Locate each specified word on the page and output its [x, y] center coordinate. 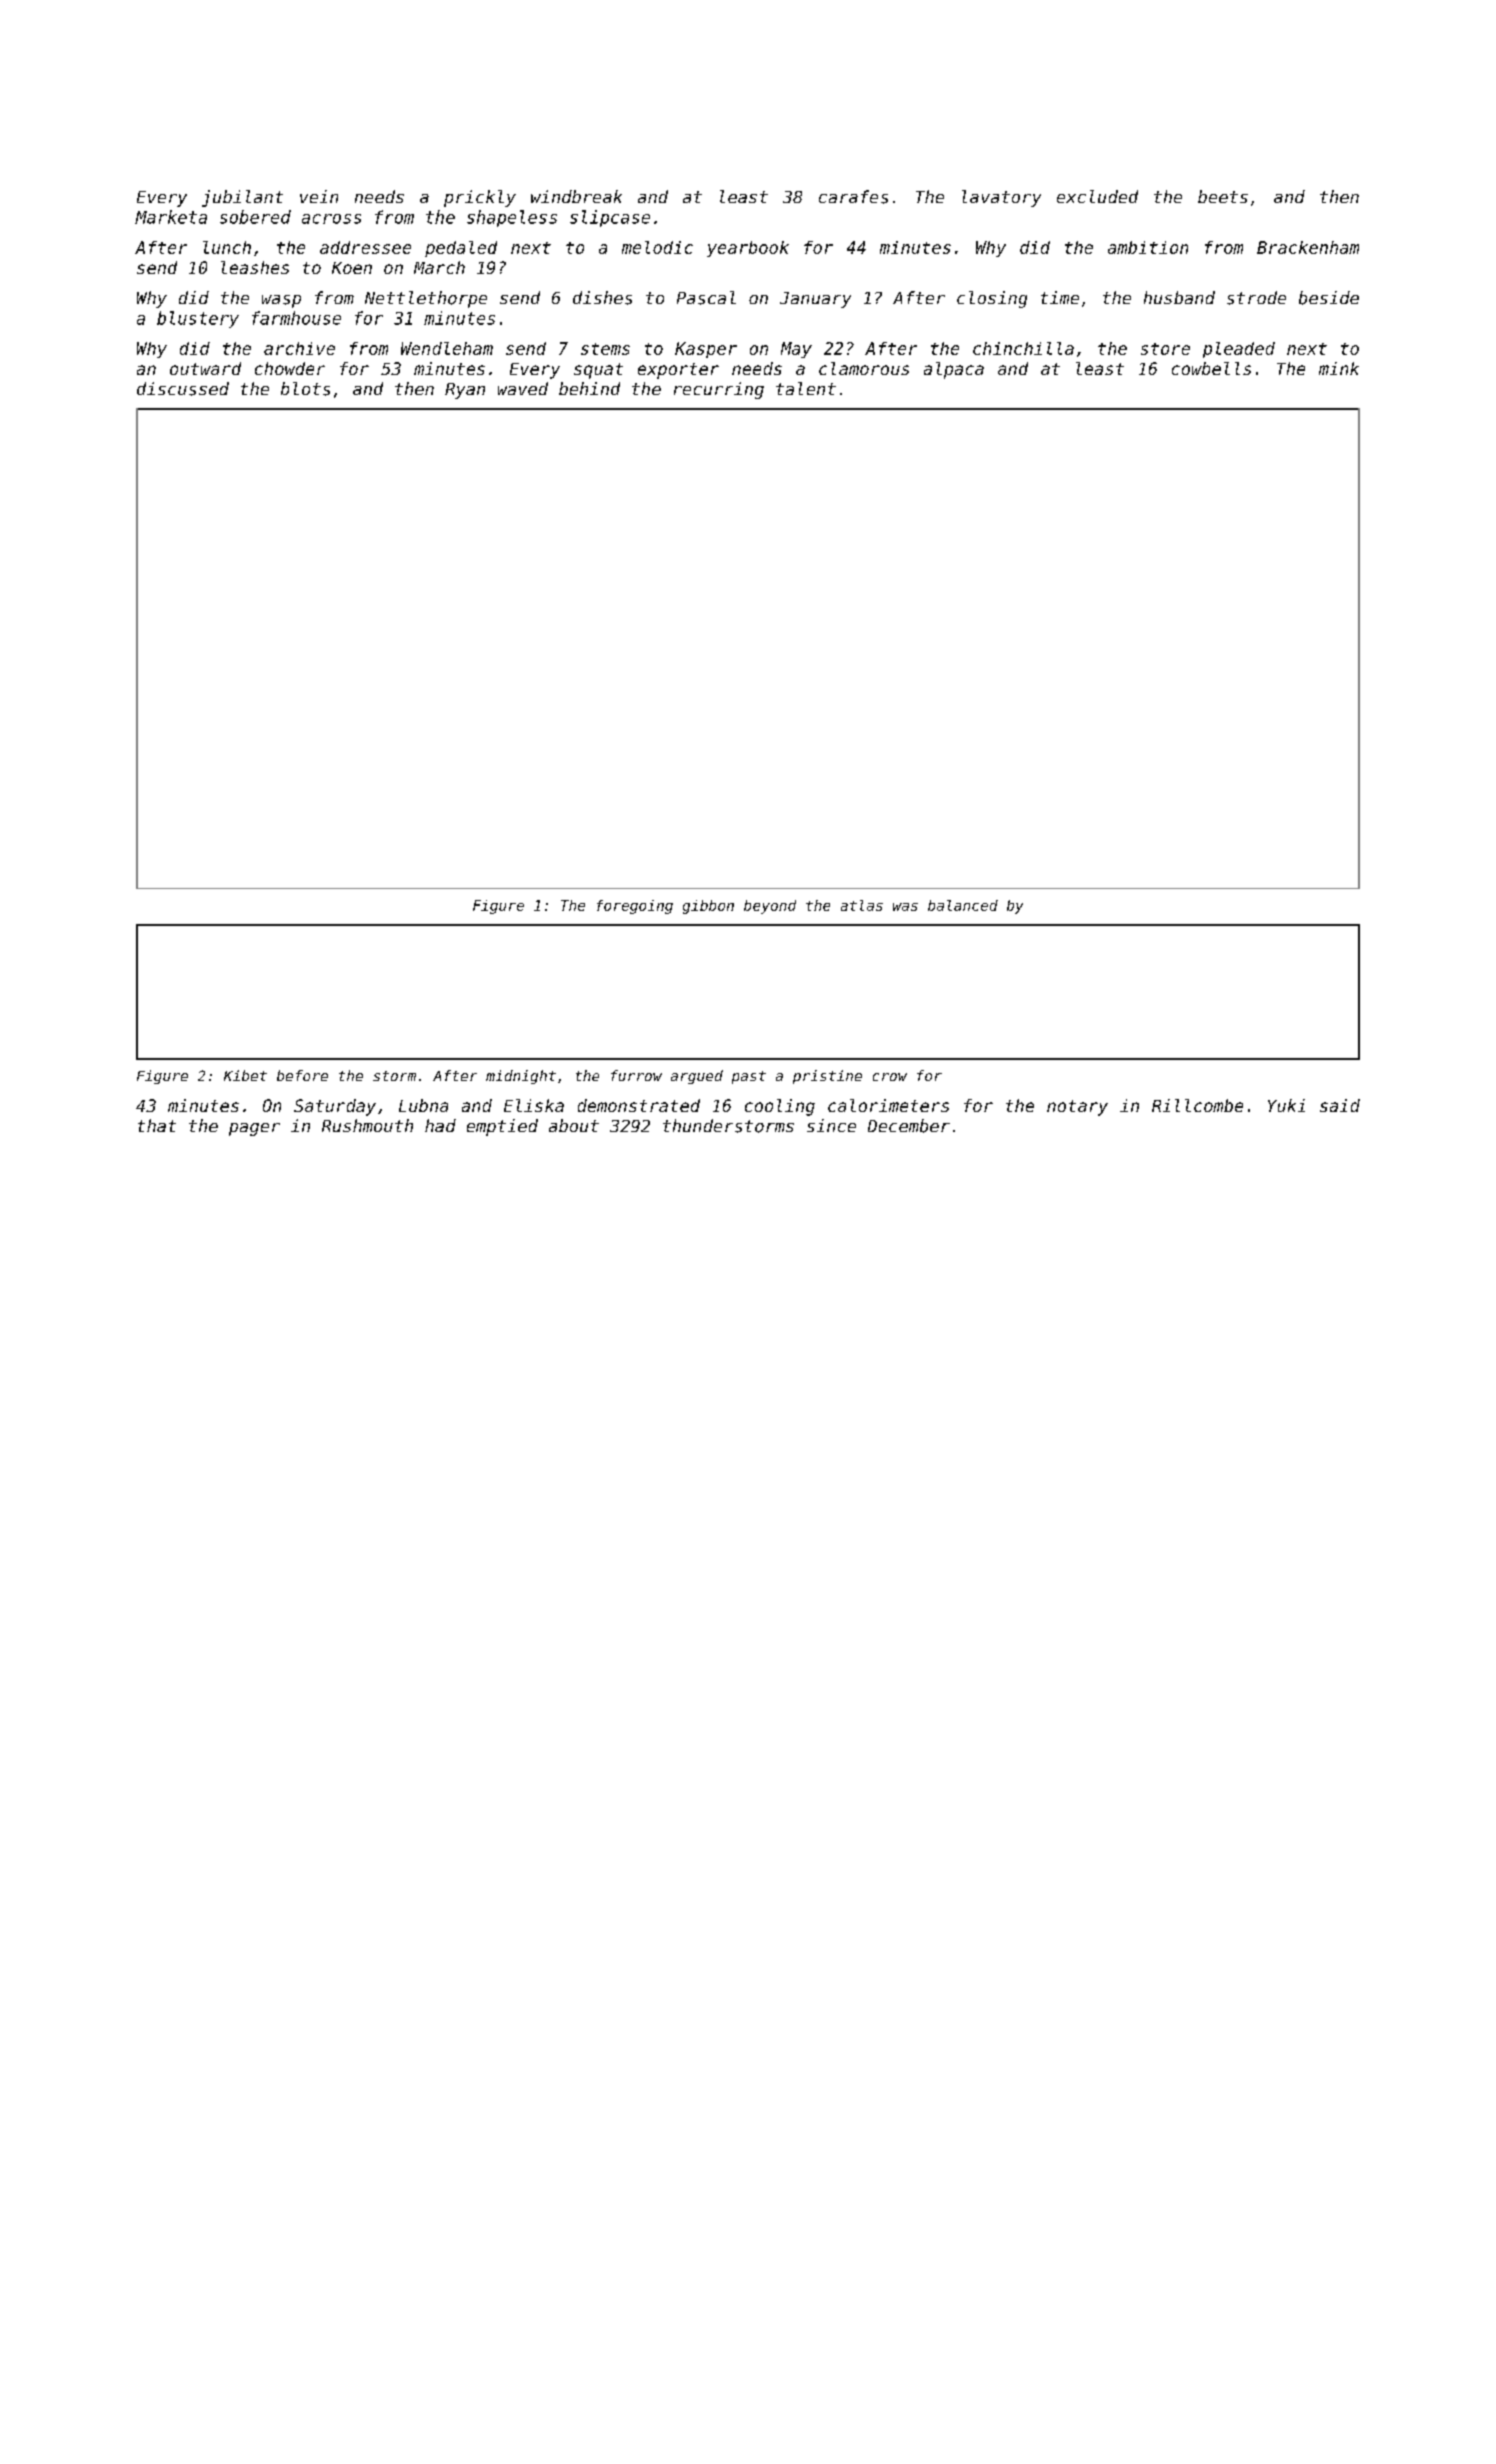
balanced [963, 905]
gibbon [708, 907]
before [302, 1075]
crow [890, 1077]
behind [589, 388]
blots [305, 389]
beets [1223, 196]
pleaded [1239, 350]
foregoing [635, 907]
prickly [480, 198]
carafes [853, 197]
